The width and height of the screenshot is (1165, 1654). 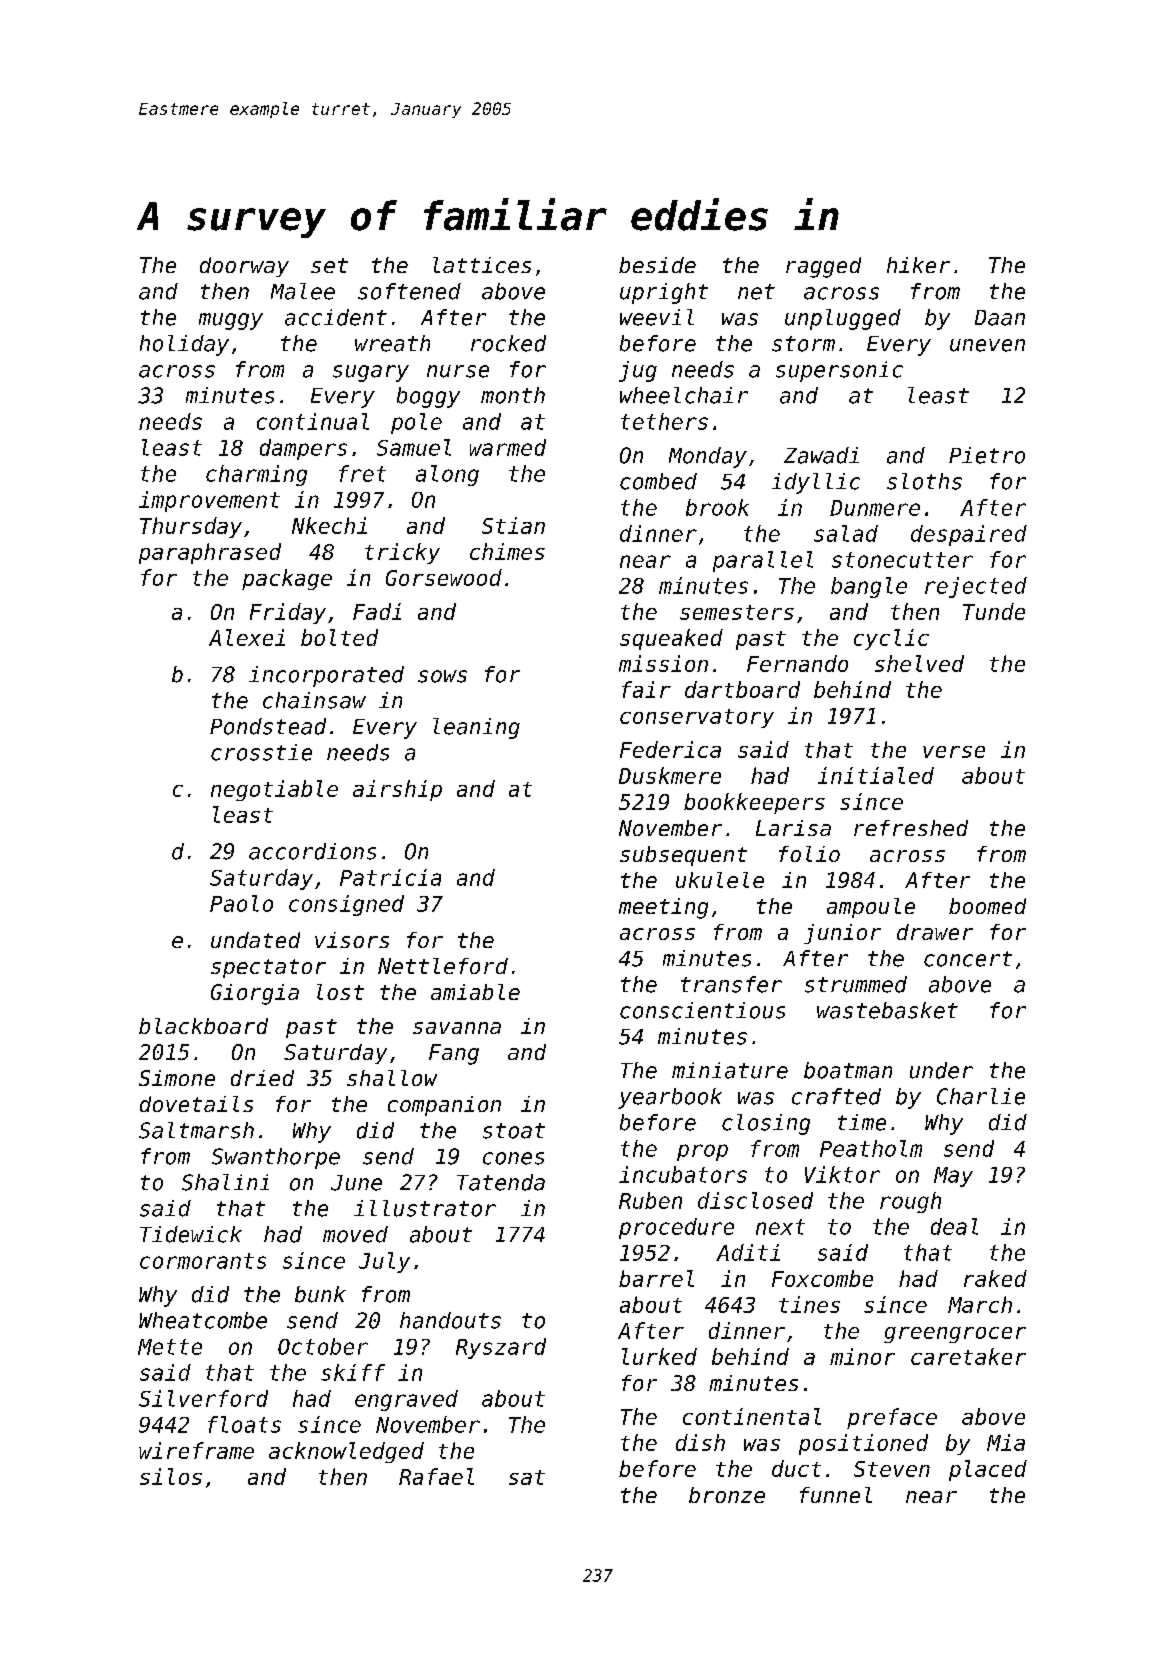 I want to click on leaning, so click(x=476, y=728).
